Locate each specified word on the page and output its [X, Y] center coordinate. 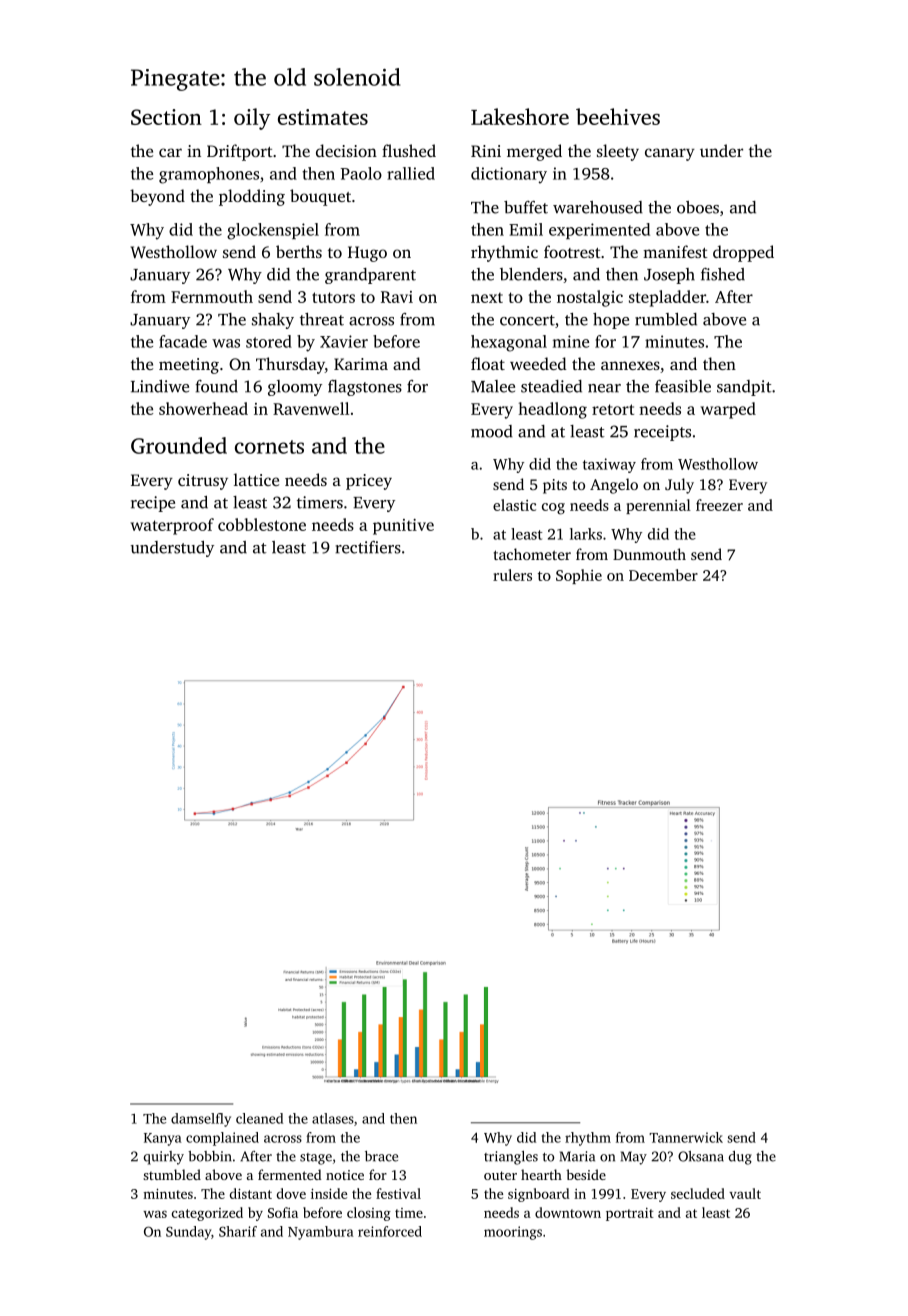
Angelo [614, 486]
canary [670, 154]
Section [166, 117]
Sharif [238, 1231]
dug [740, 1158]
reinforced [390, 1231]
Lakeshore [520, 116]
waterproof [172, 526]
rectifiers [368, 547]
